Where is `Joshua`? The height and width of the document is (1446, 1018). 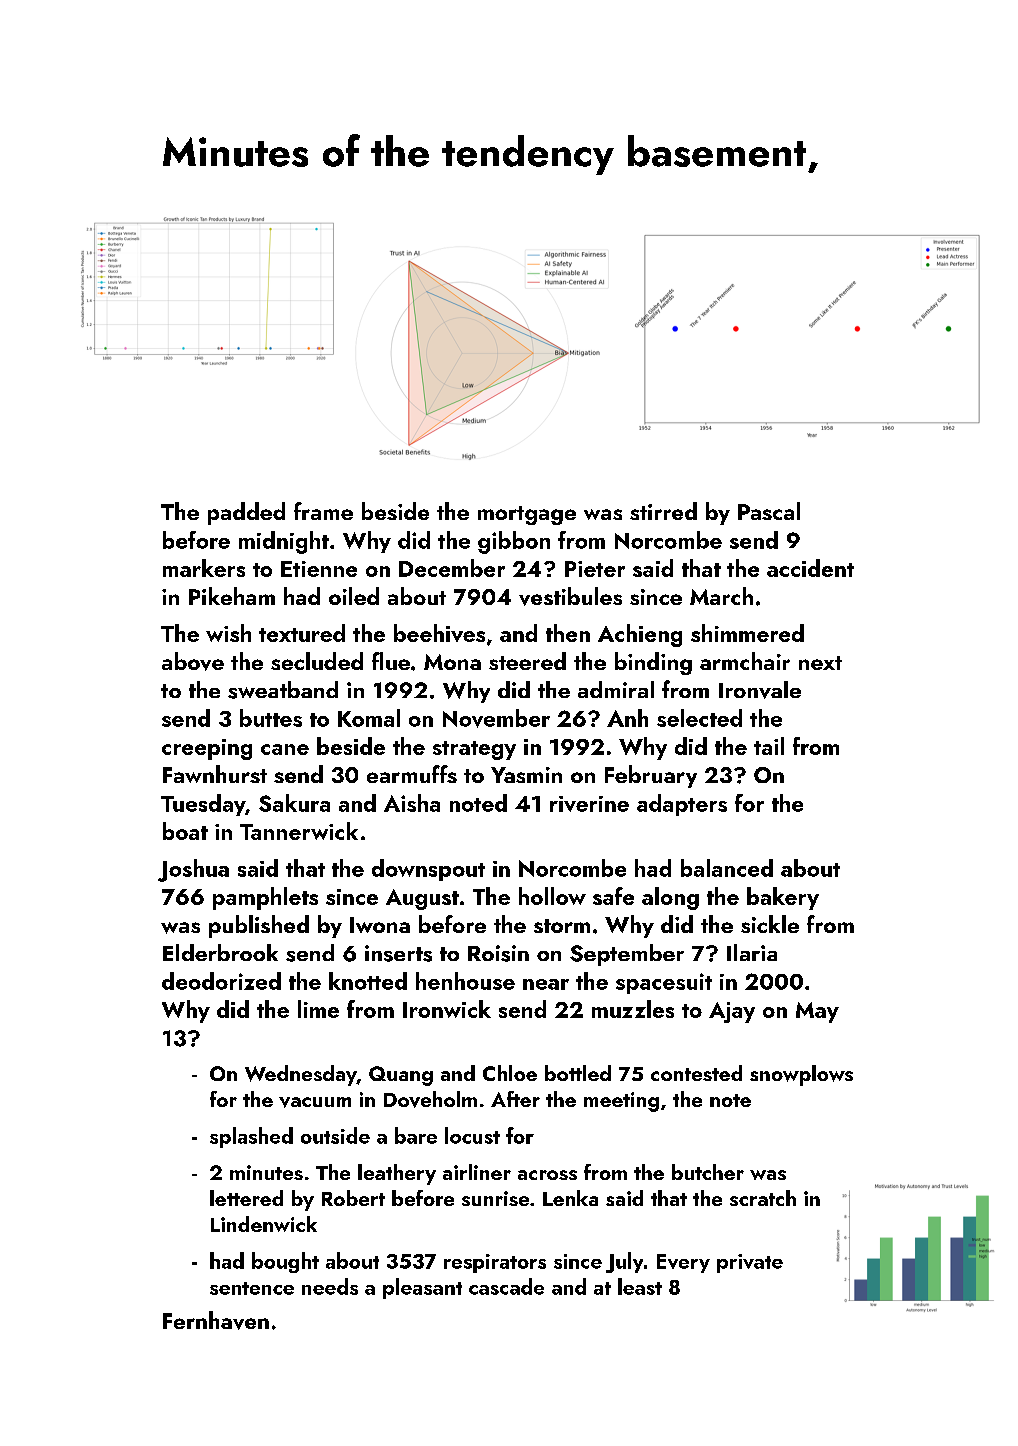 Joshua is located at coordinates (193, 870).
